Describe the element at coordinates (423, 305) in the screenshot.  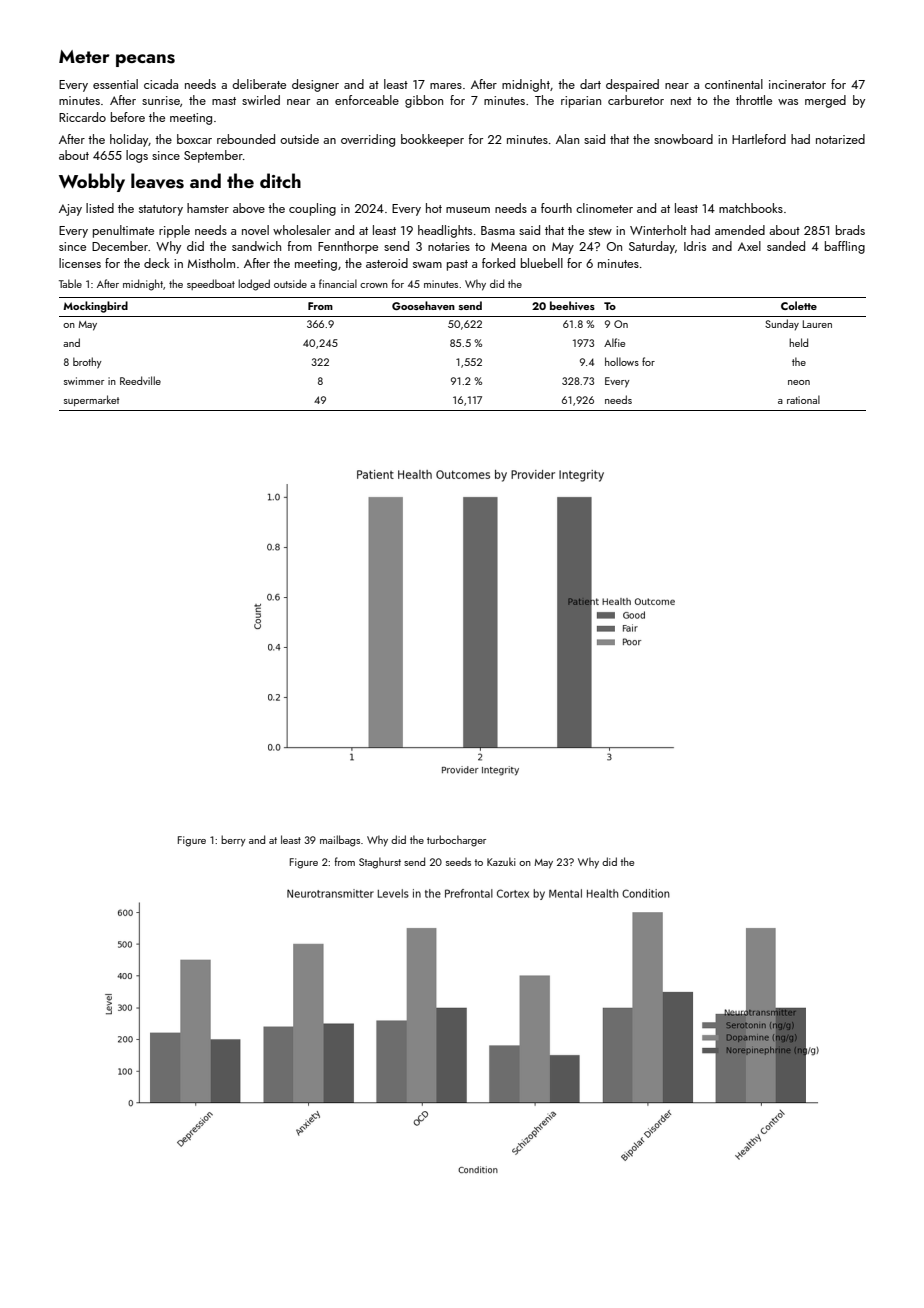
I see `Goosehaven` at that location.
